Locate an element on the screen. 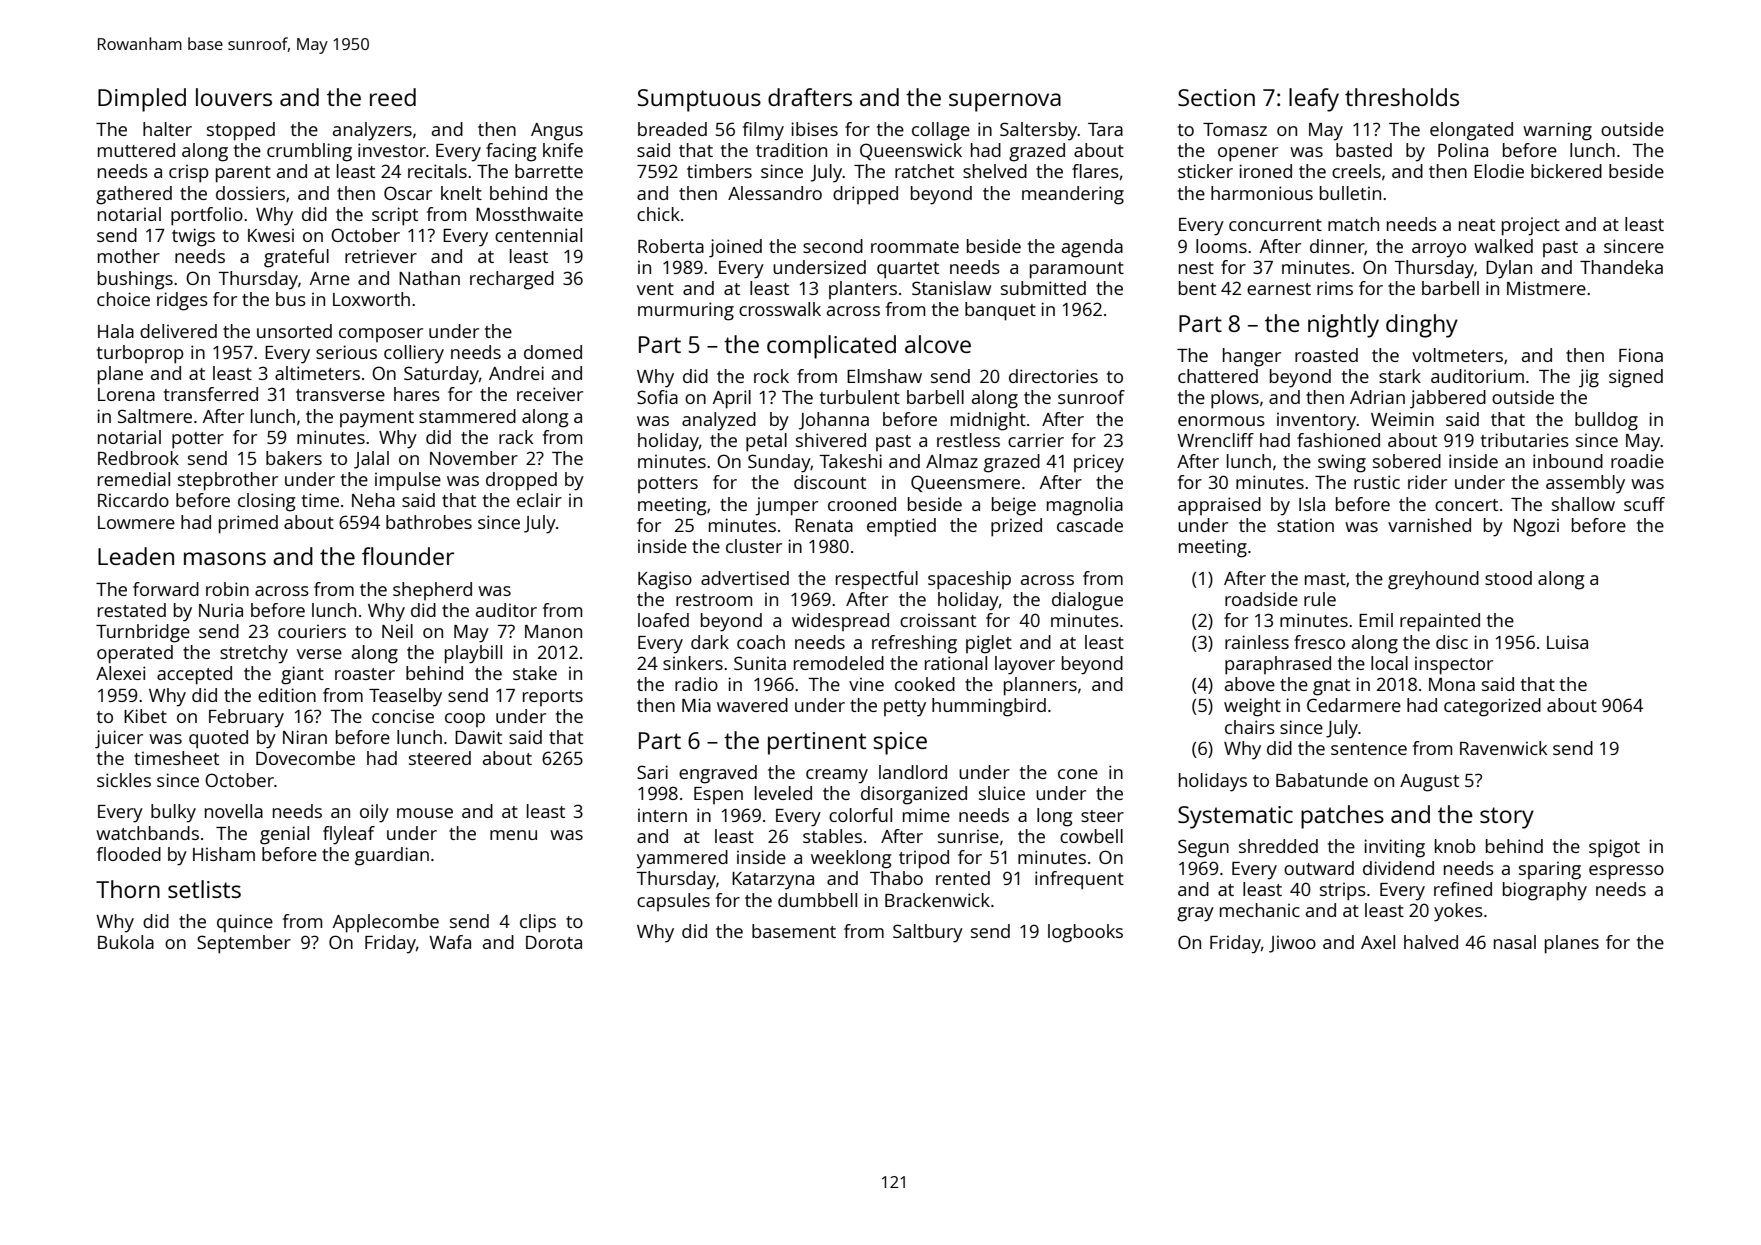  filmy is located at coordinates (763, 131).
